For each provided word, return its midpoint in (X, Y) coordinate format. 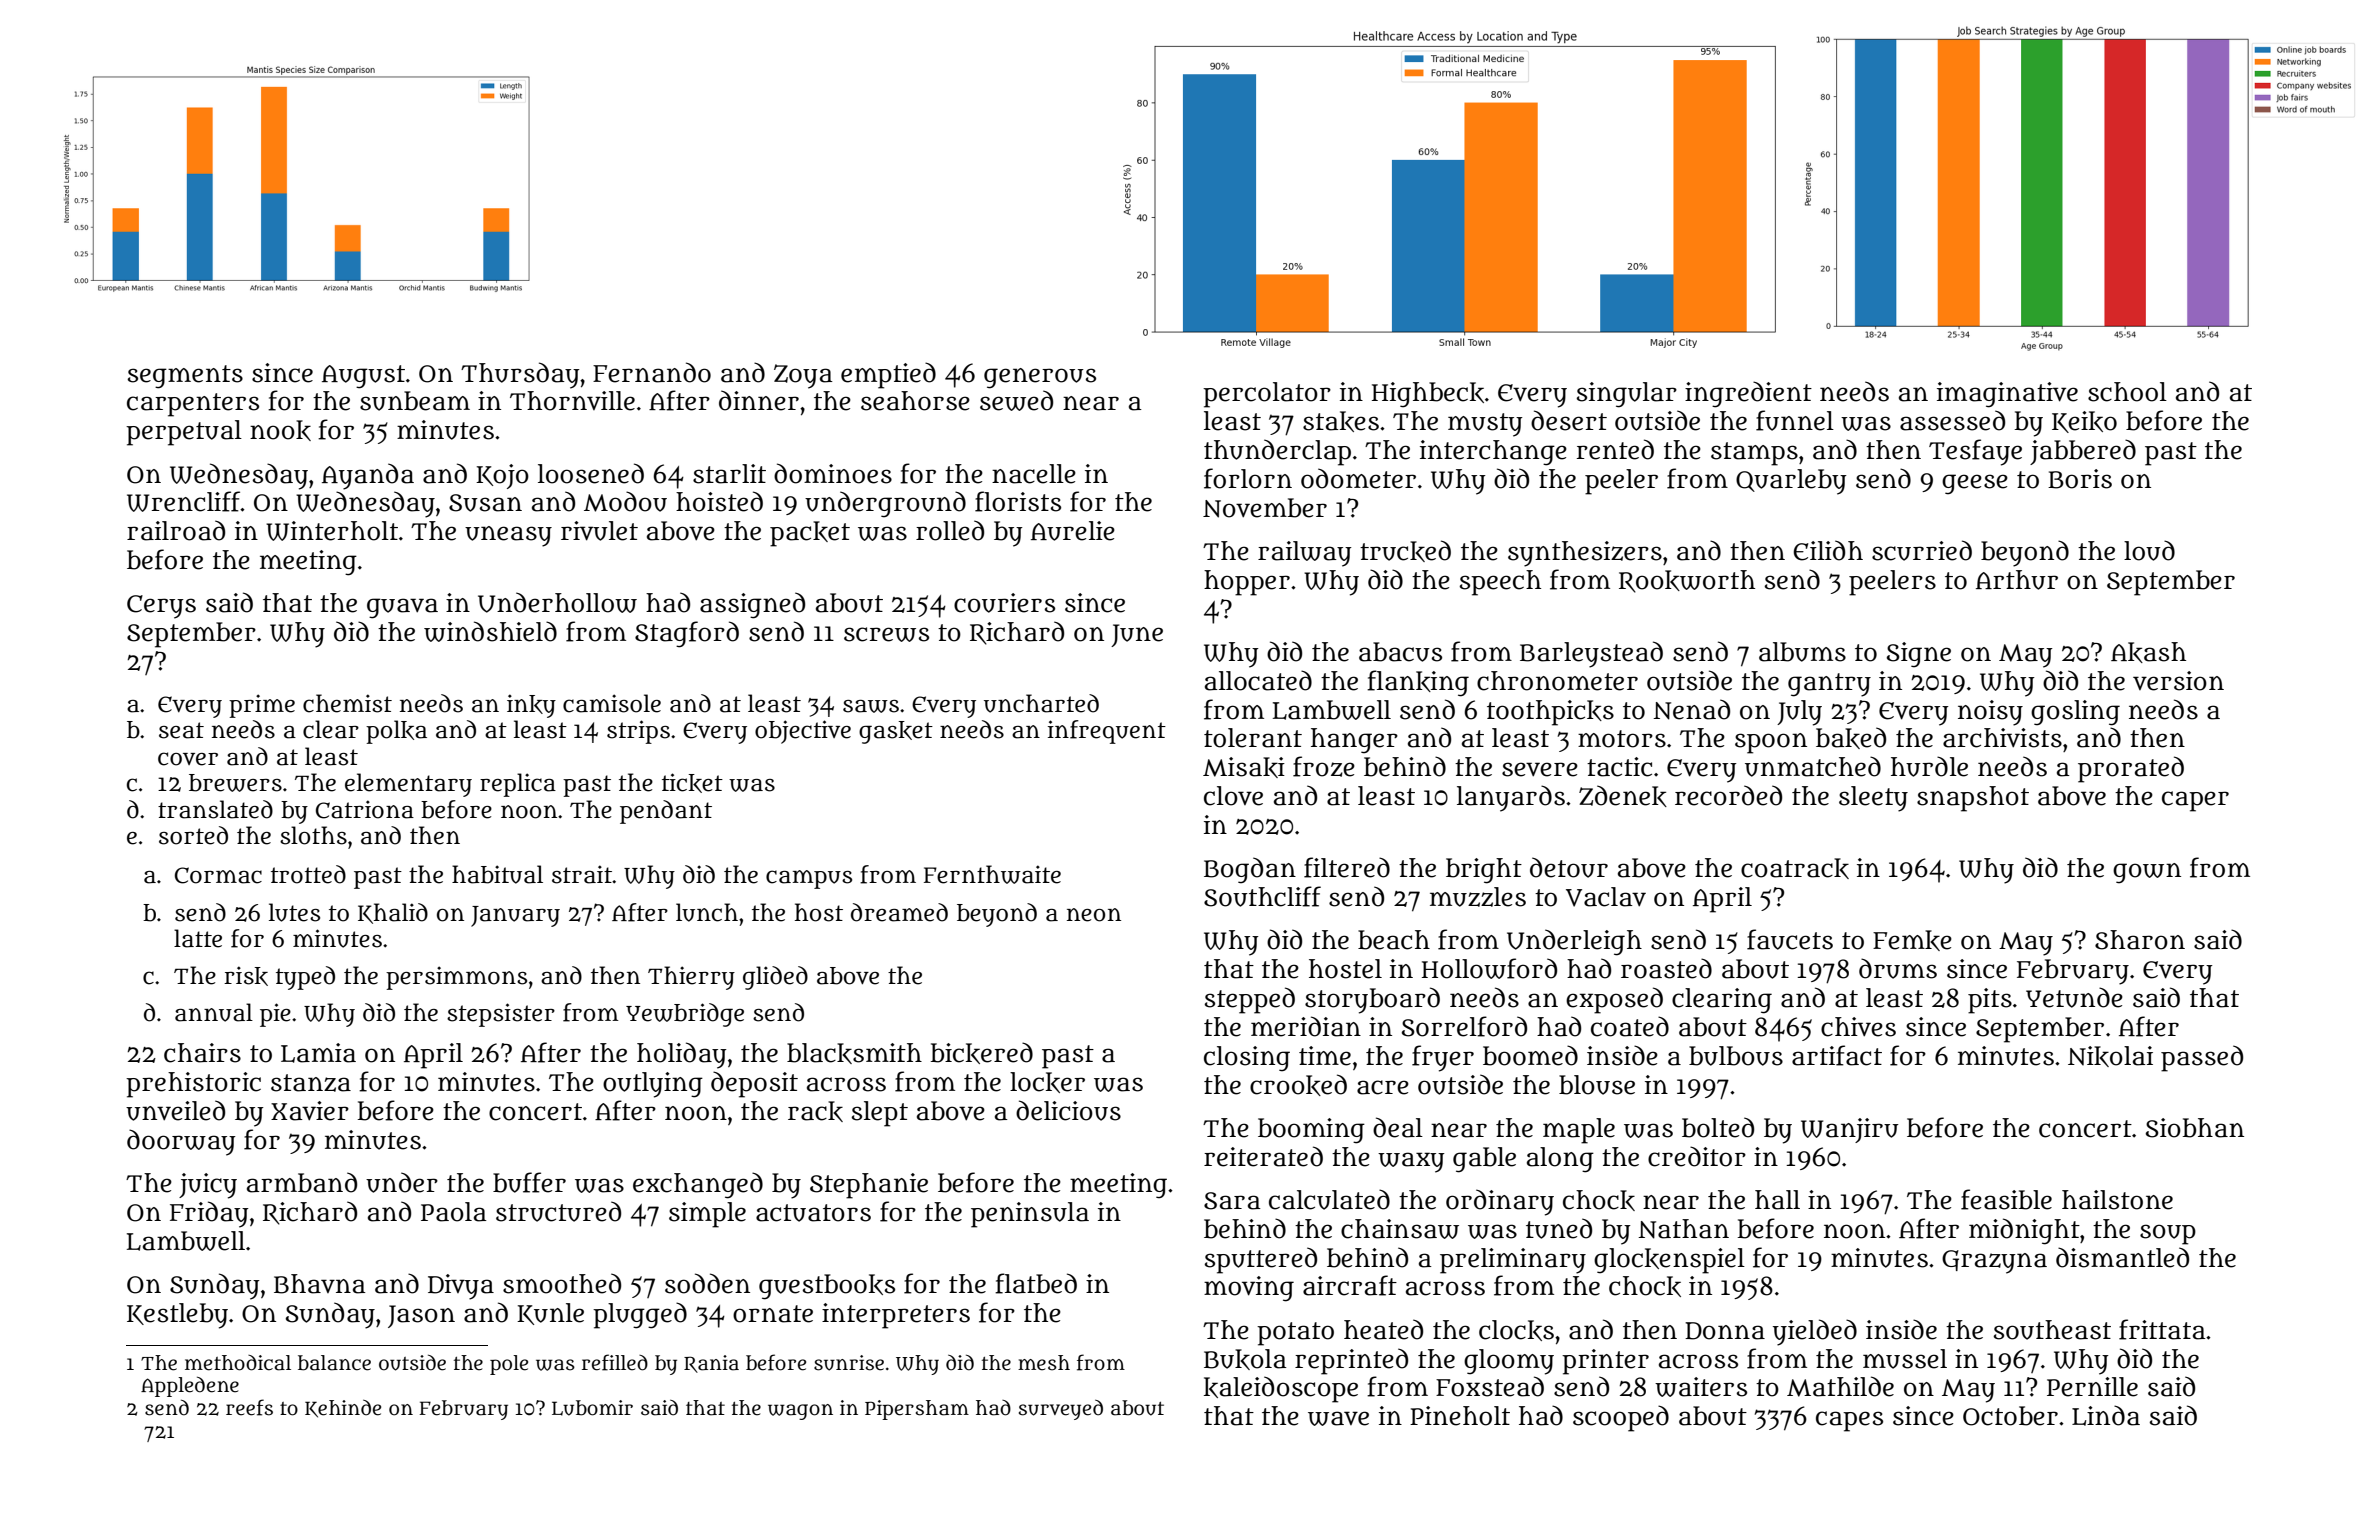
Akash (2148, 652)
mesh (1044, 1363)
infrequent (1107, 732)
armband (302, 1182)
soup (2168, 1234)
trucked (1405, 551)
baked (1851, 738)
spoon (1771, 743)
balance (334, 1363)
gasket (896, 732)
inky (531, 706)
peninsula (1030, 1215)
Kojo (502, 476)
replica (518, 785)
